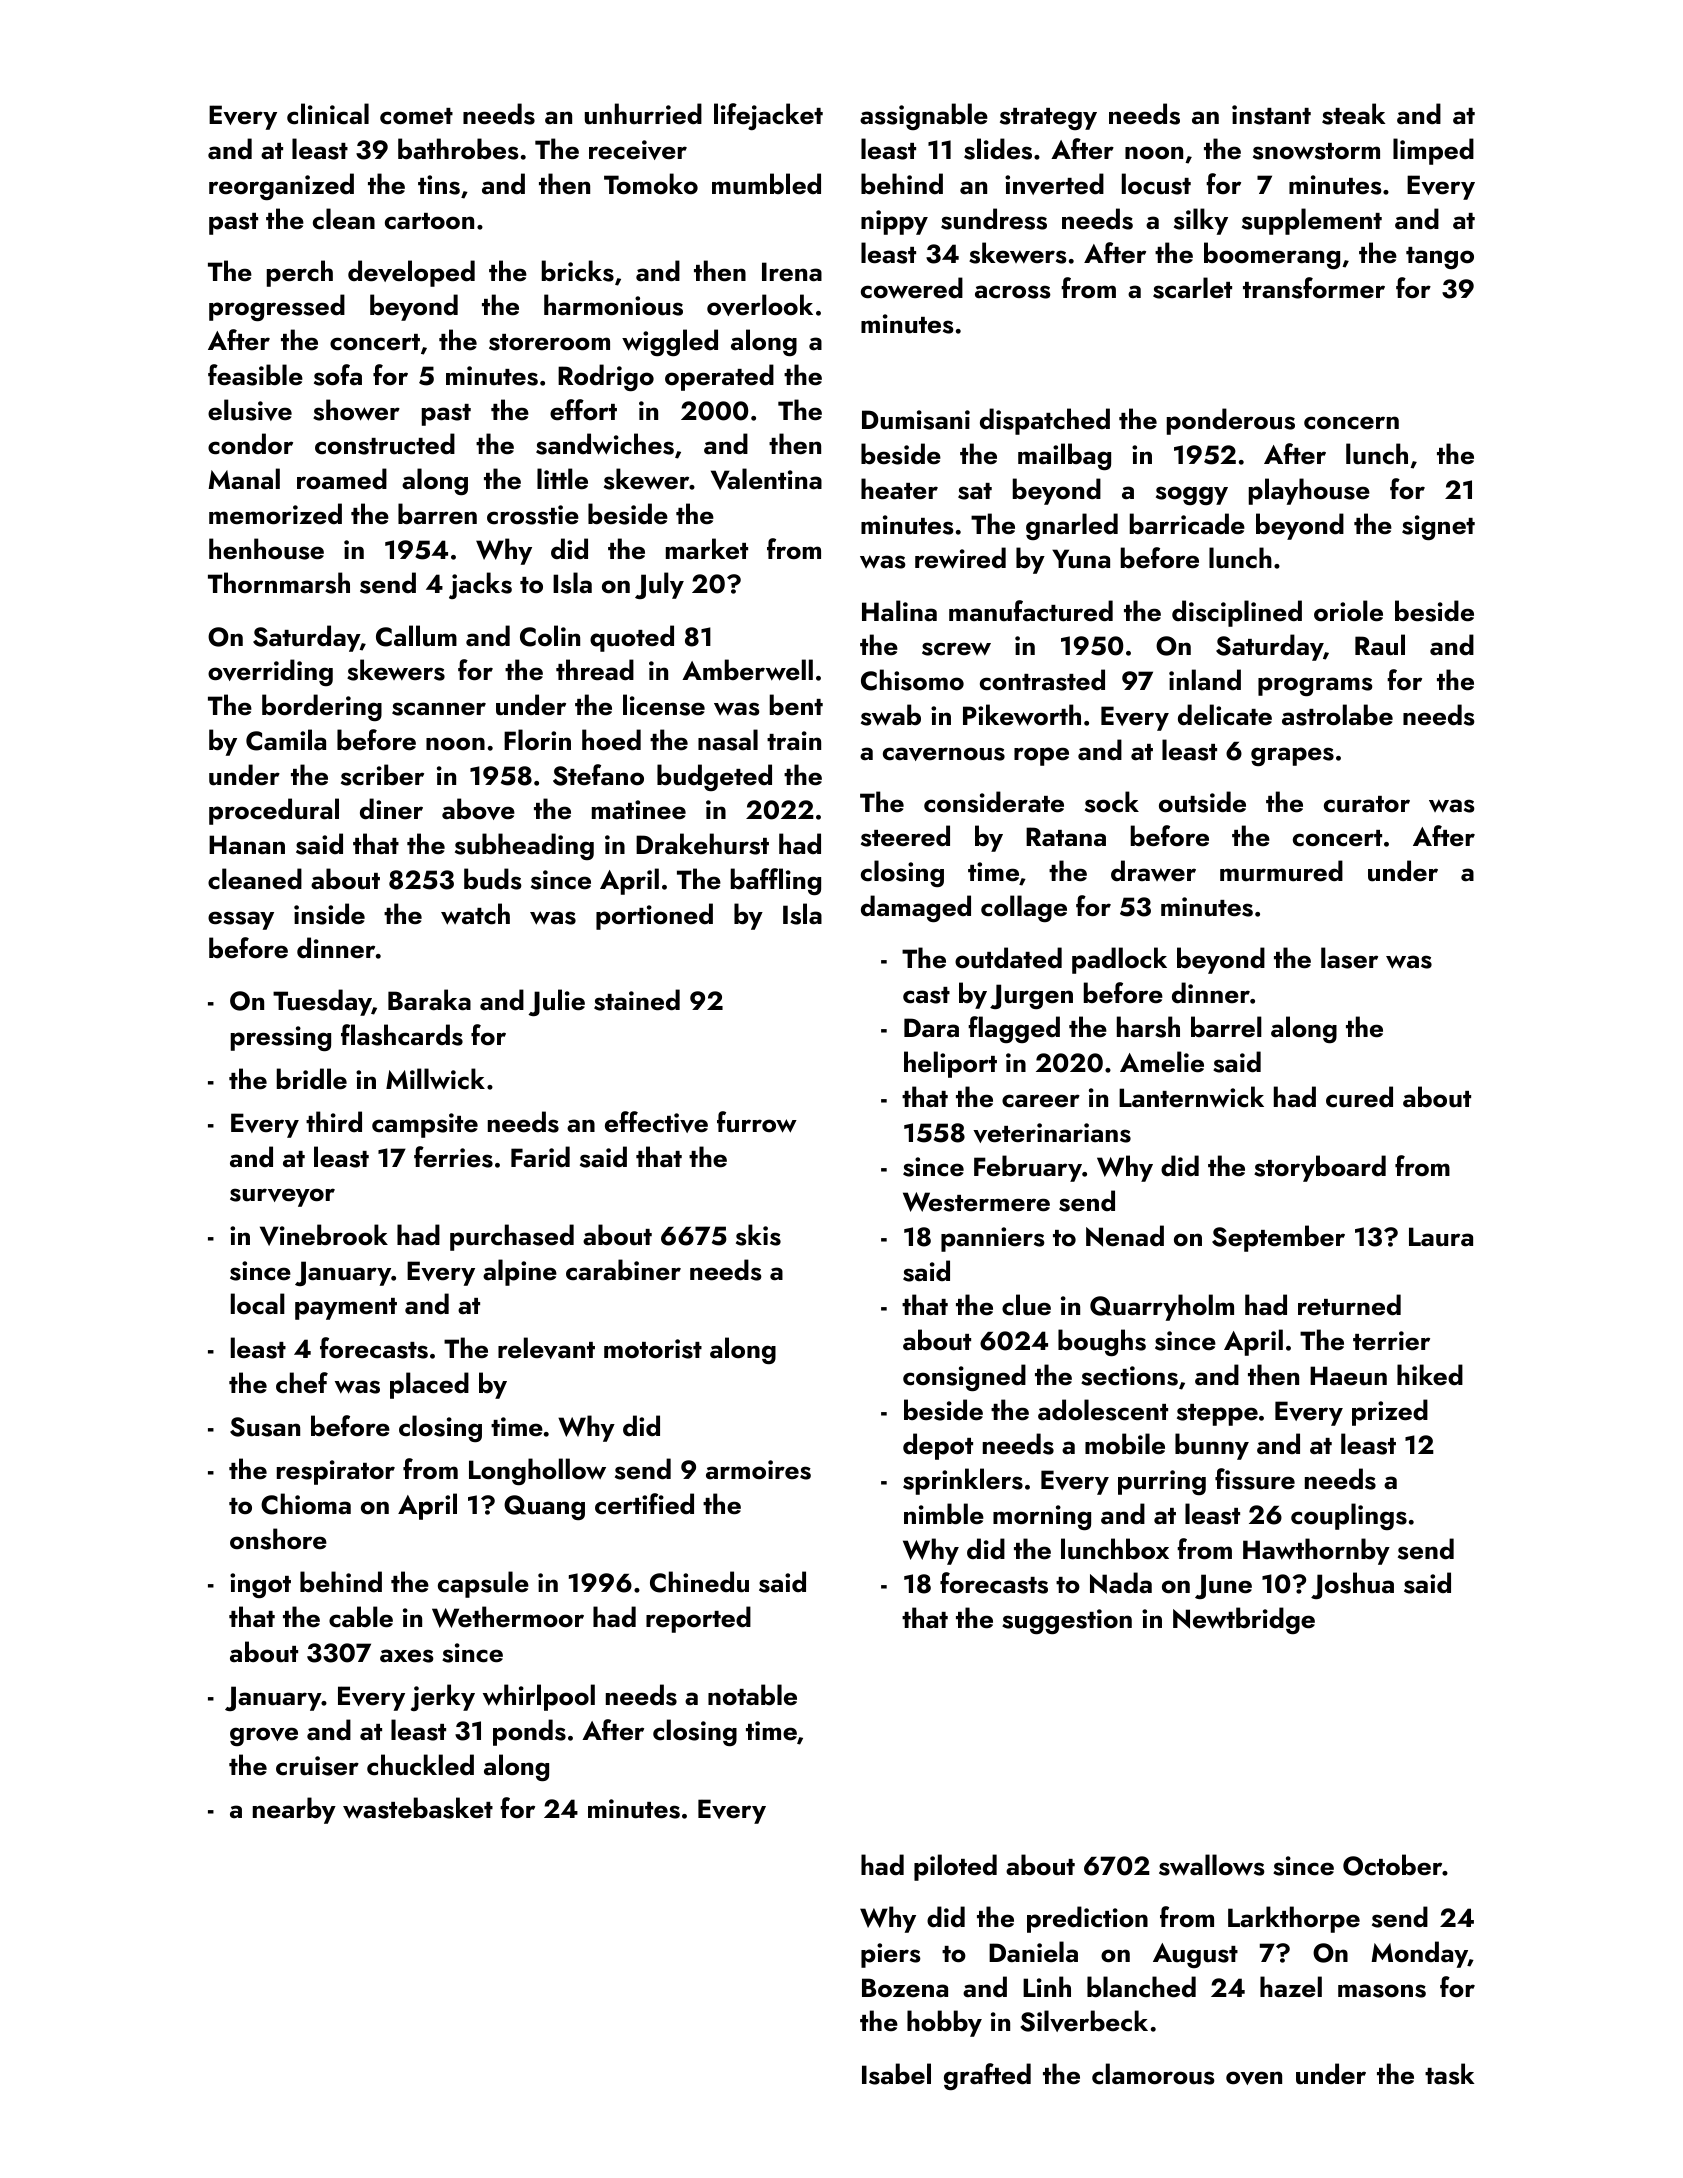  What do you see at coordinates (520, 1272) in the image?
I see `alpine` at bounding box center [520, 1272].
